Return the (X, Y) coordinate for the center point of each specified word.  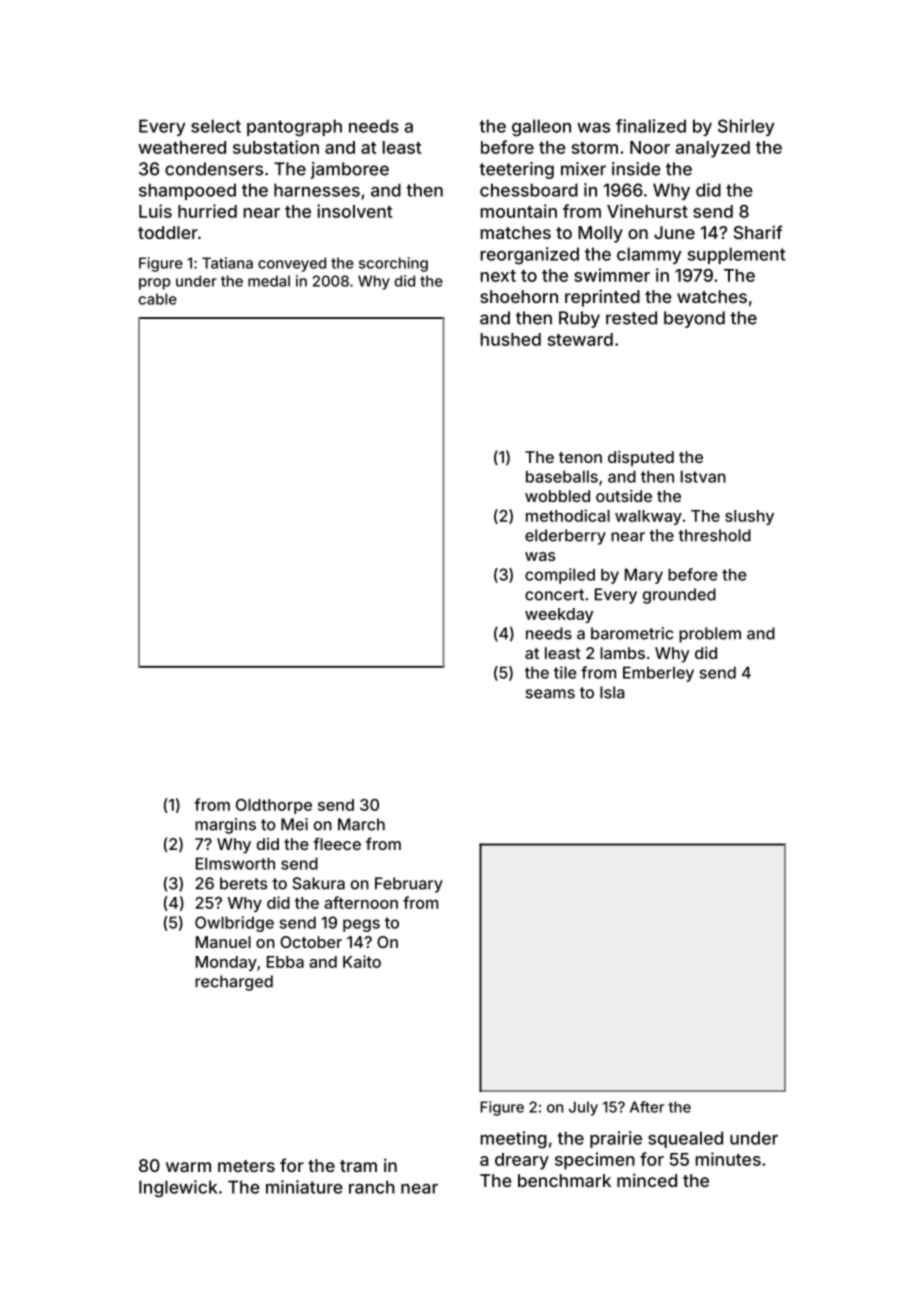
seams (550, 694)
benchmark (564, 1180)
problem (710, 635)
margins (225, 826)
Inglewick (178, 1189)
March (361, 824)
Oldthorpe (274, 806)
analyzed (713, 149)
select (216, 126)
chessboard (529, 190)
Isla (612, 692)
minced (647, 1180)
